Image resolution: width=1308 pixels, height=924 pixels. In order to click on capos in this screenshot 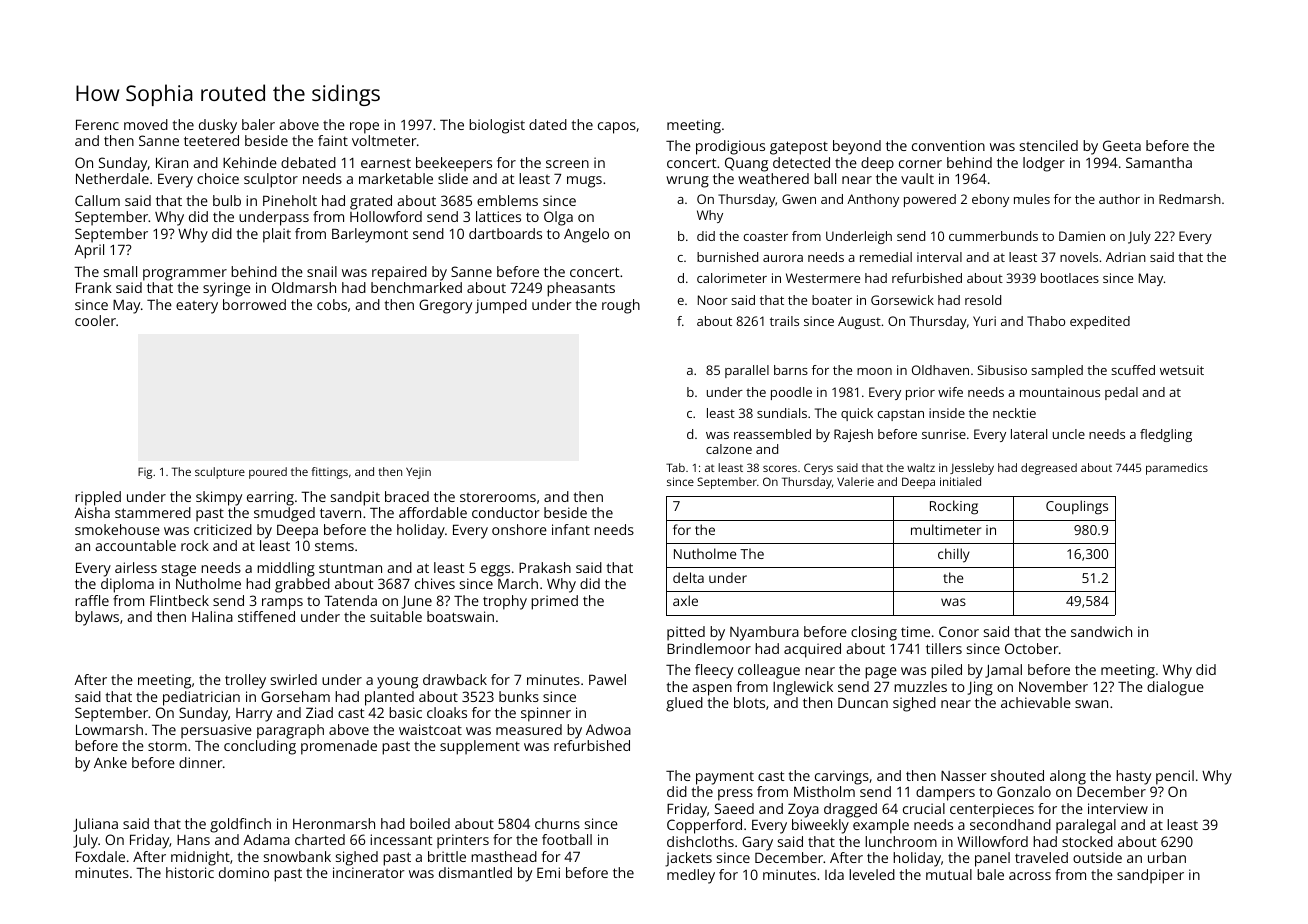, I will do `click(617, 128)`.
